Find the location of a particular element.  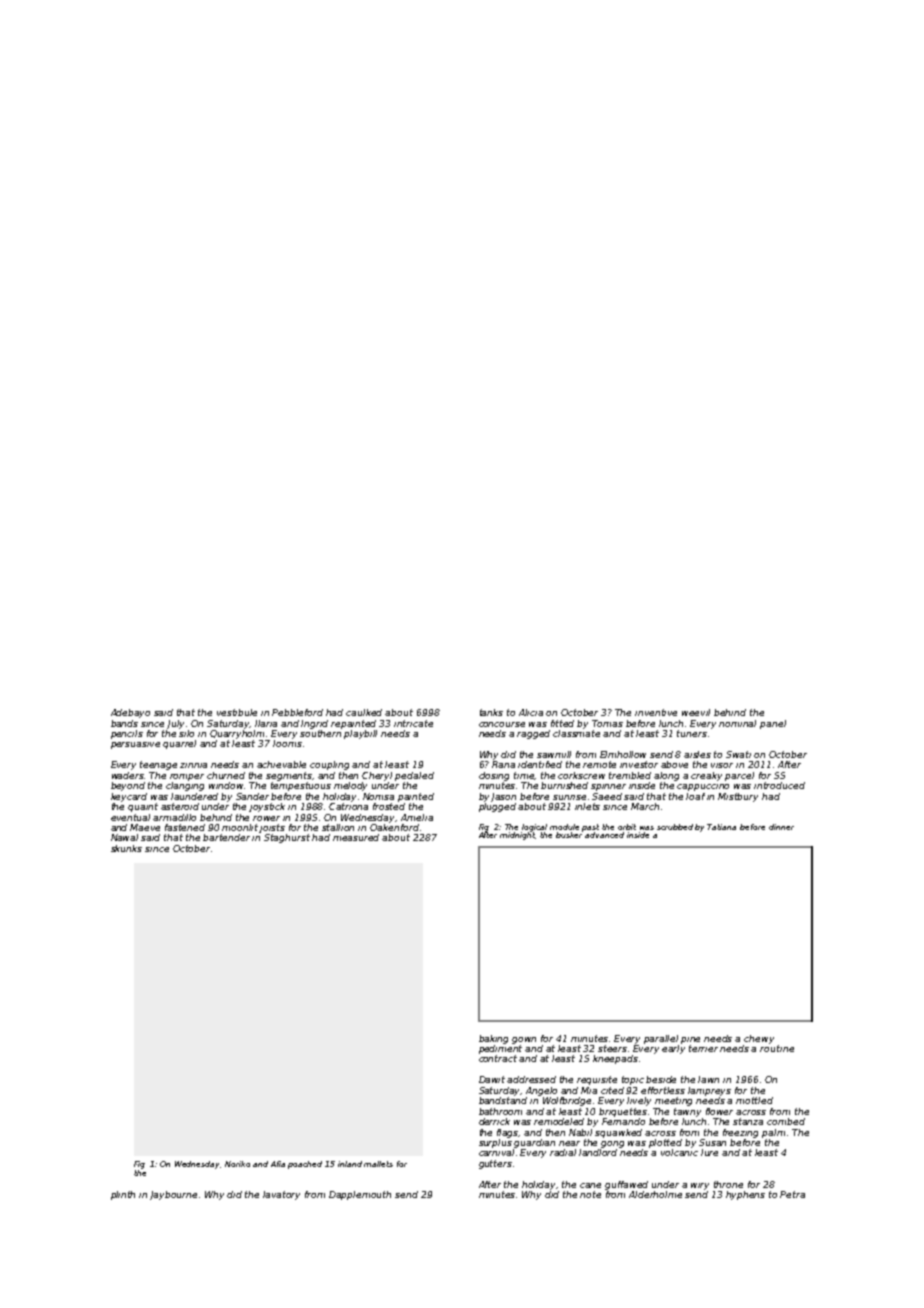

skunks is located at coordinates (126, 848).
